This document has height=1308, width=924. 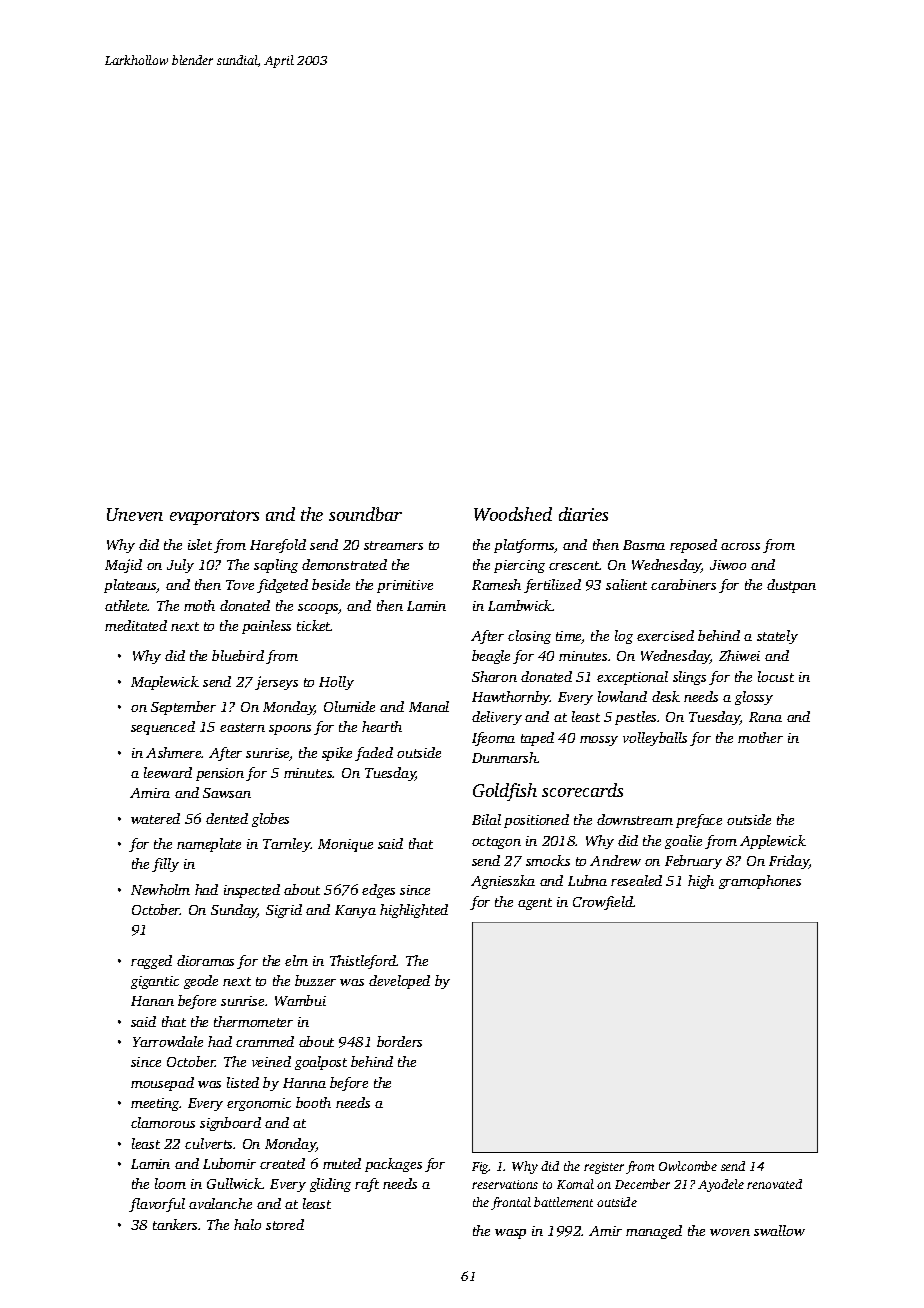 I want to click on Crowfield, so click(x=603, y=903).
